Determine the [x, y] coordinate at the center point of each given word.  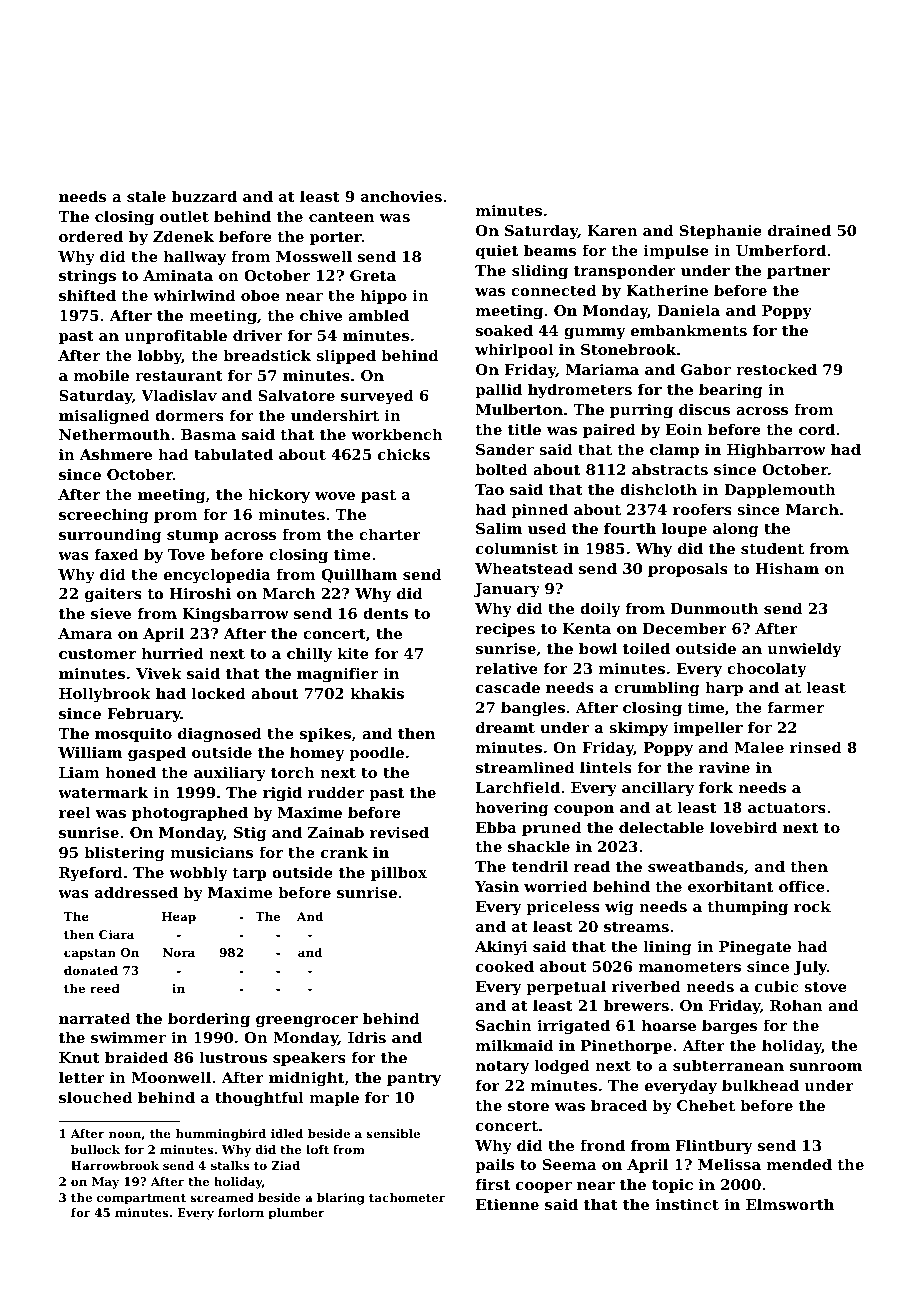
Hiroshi [200, 593]
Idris [367, 1037]
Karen [613, 230]
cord [817, 429]
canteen [341, 217]
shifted [87, 295]
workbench [397, 434]
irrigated [573, 1027]
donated [91, 970]
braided [136, 1057]
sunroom [826, 1067]
